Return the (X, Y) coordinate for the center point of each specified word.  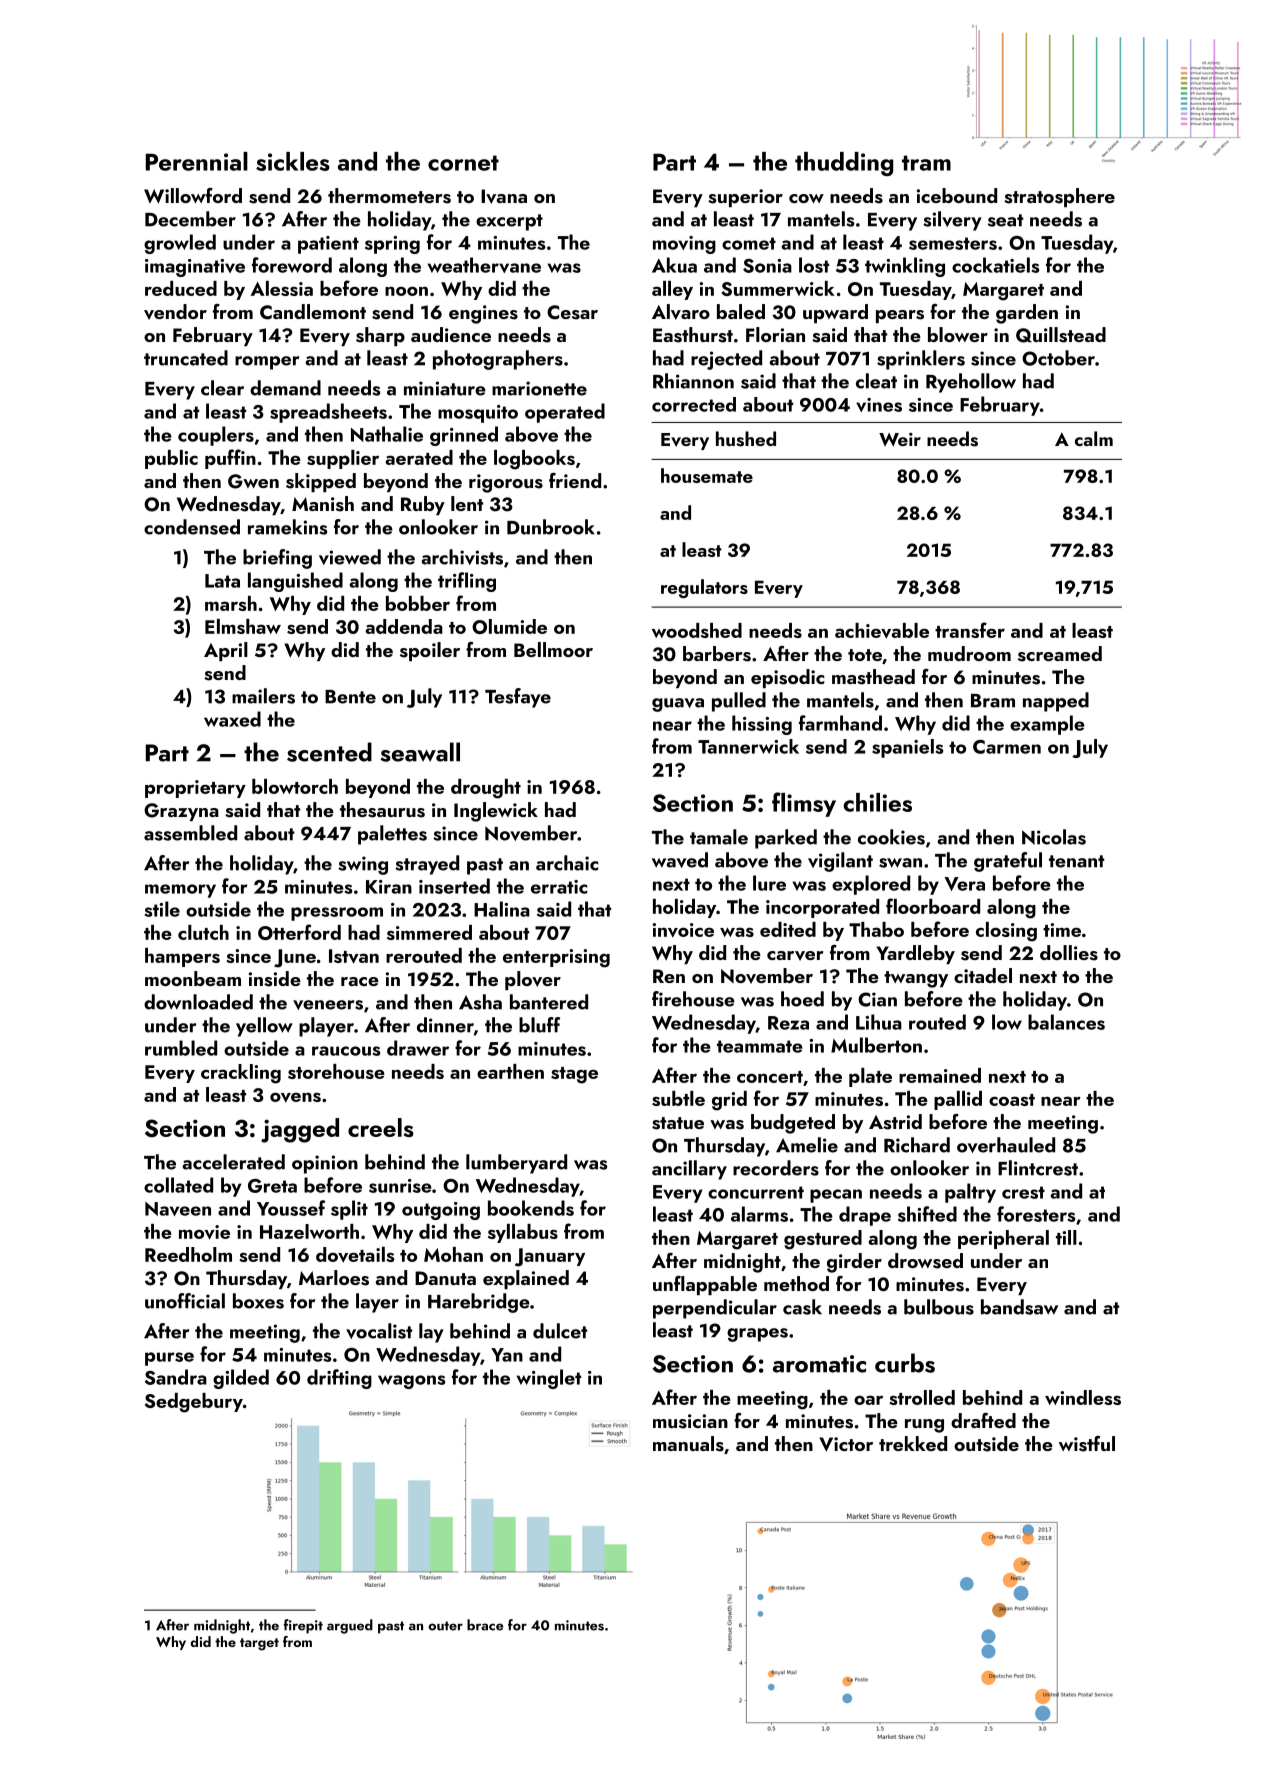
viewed (350, 557)
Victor (846, 1444)
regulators (704, 588)
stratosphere (1059, 197)
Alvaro (681, 312)
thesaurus (382, 810)
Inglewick (496, 812)
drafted (983, 1420)
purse (169, 1359)
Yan (507, 1355)
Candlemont (313, 312)
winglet (549, 1379)
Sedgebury (194, 1403)
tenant (1076, 861)
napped (1056, 702)
